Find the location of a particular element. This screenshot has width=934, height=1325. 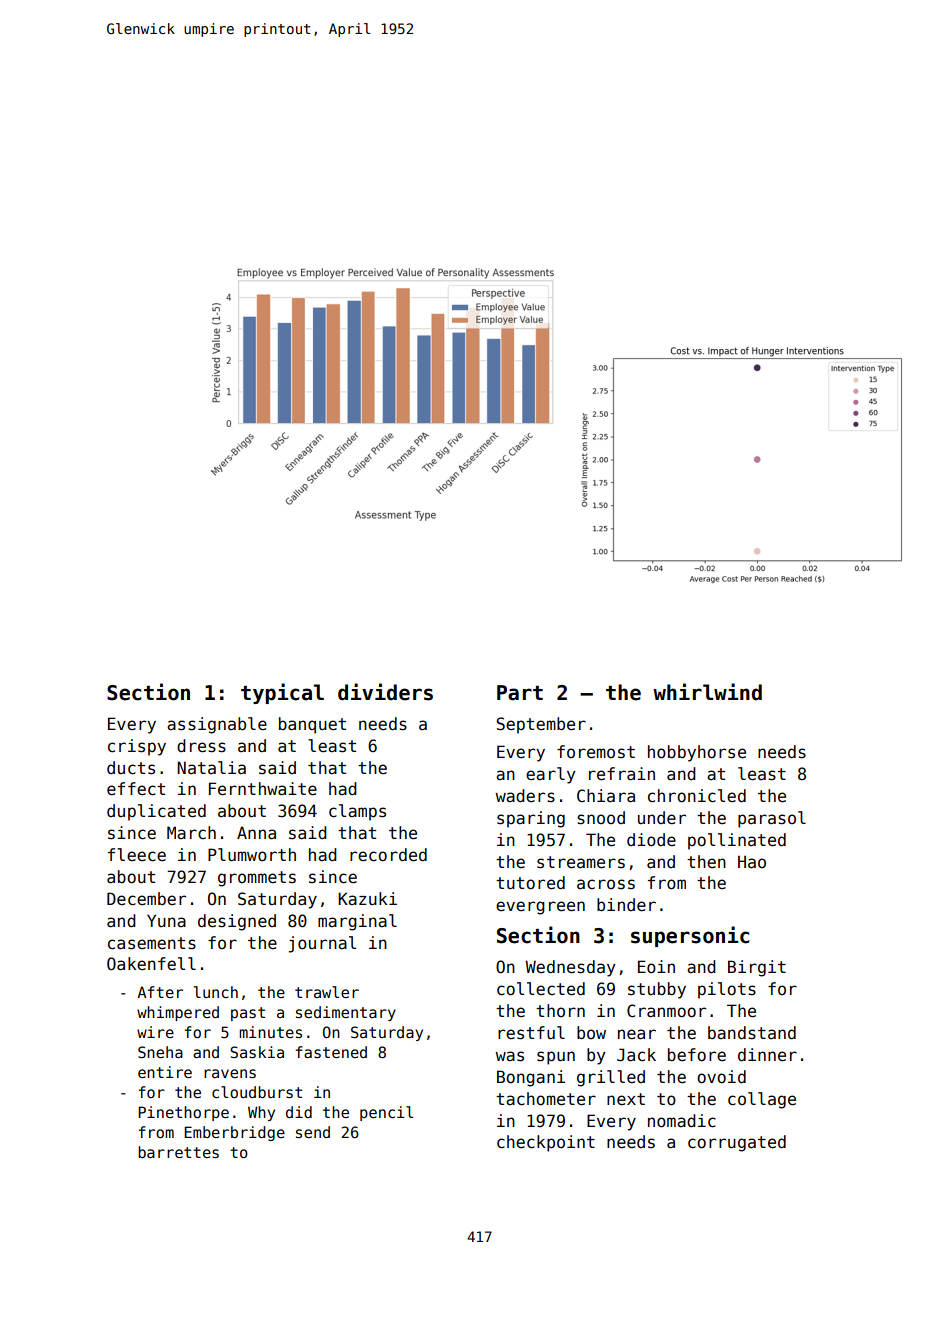

Plumworth is located at coordinates (252, 855).
